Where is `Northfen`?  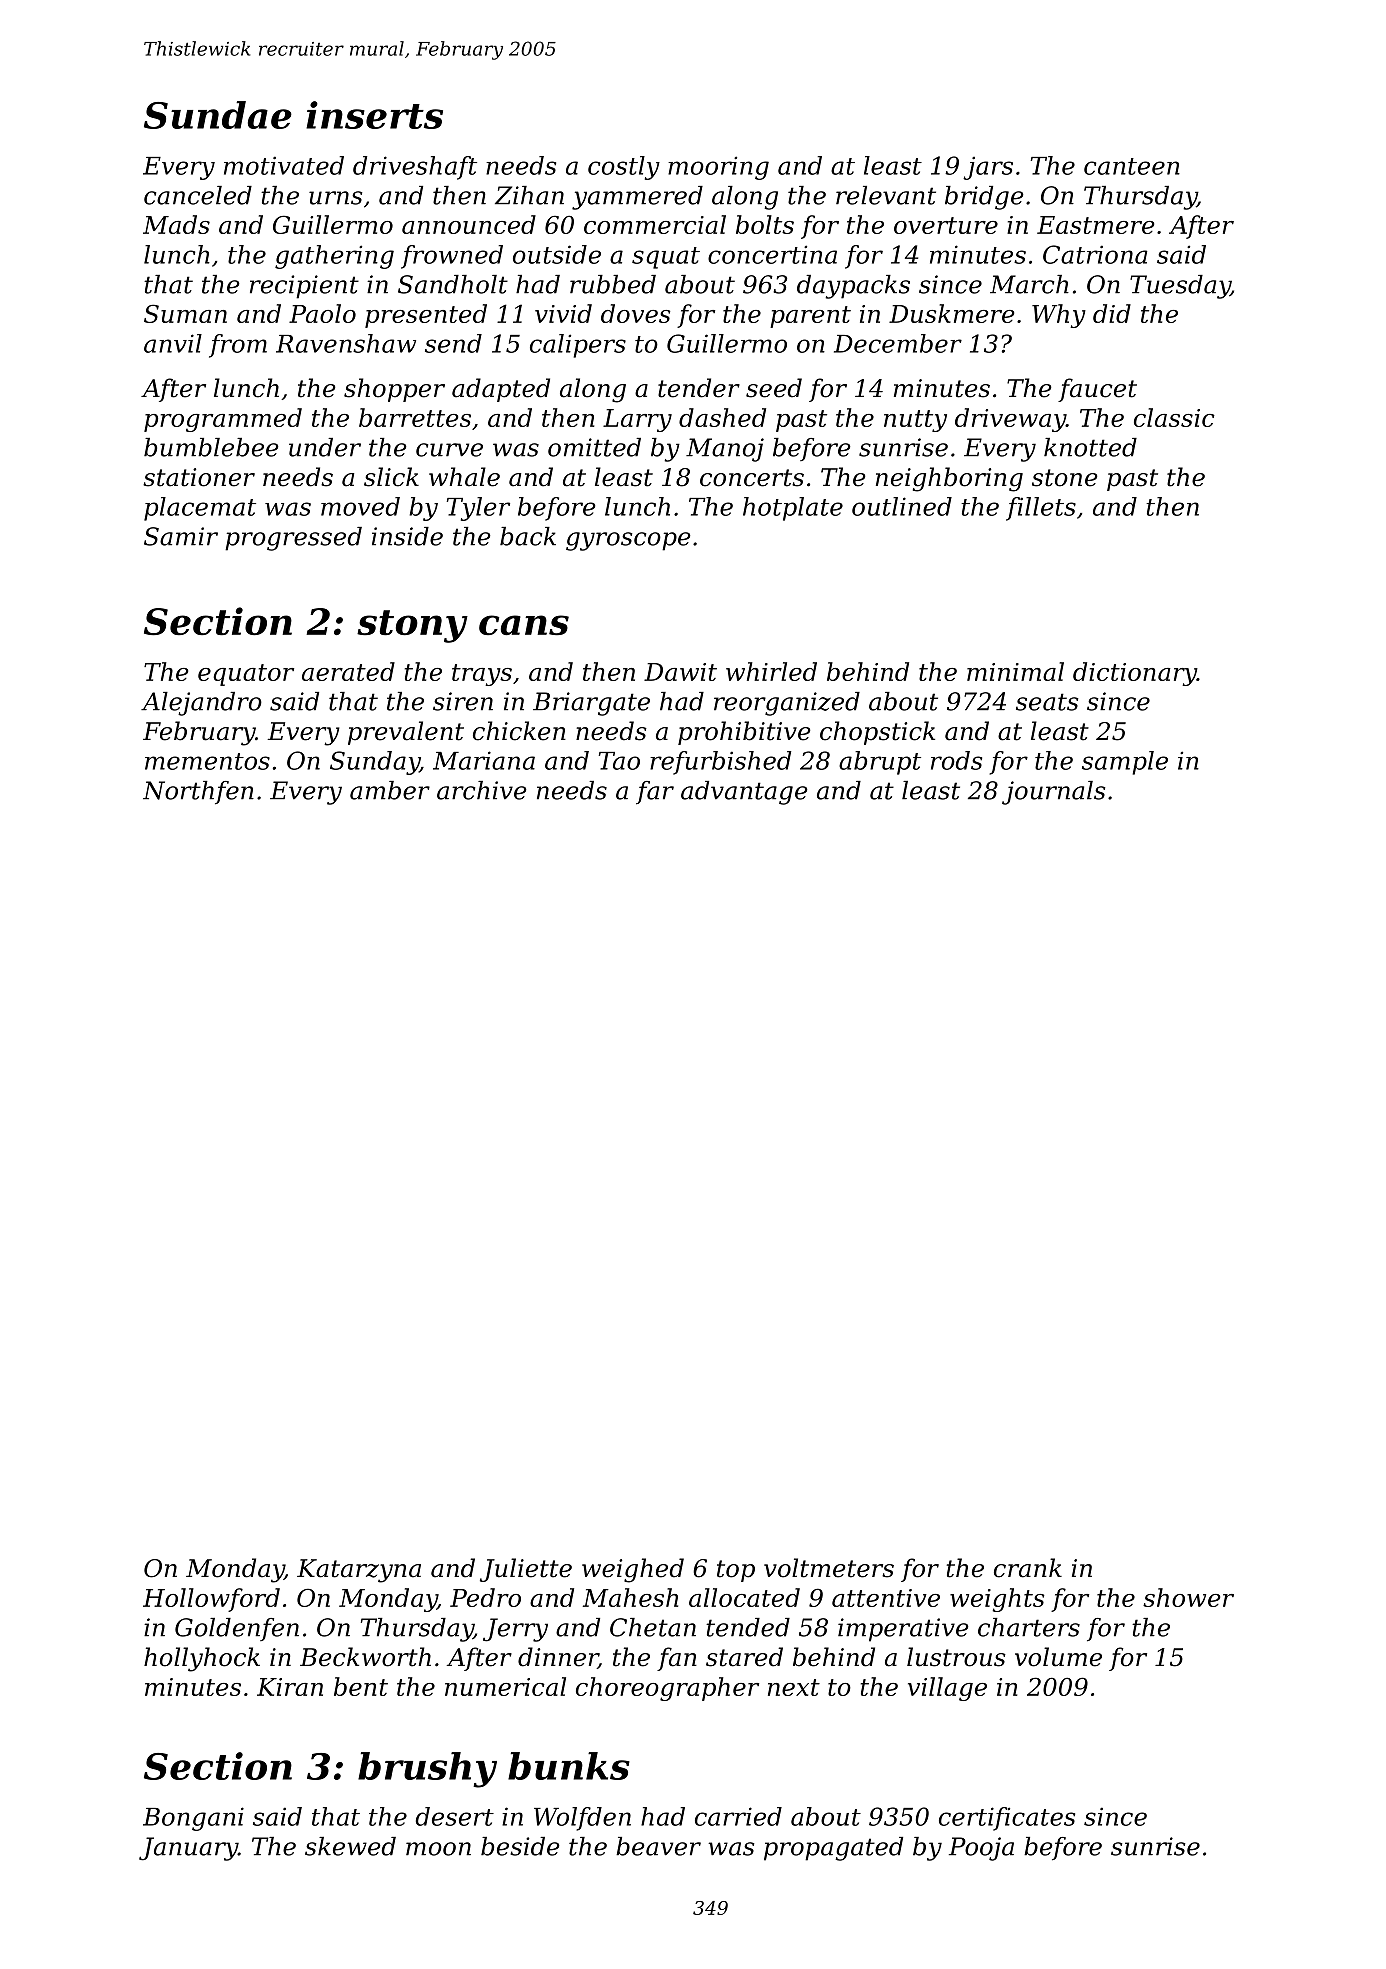
Northfen is located at coordinates (198, 793).
